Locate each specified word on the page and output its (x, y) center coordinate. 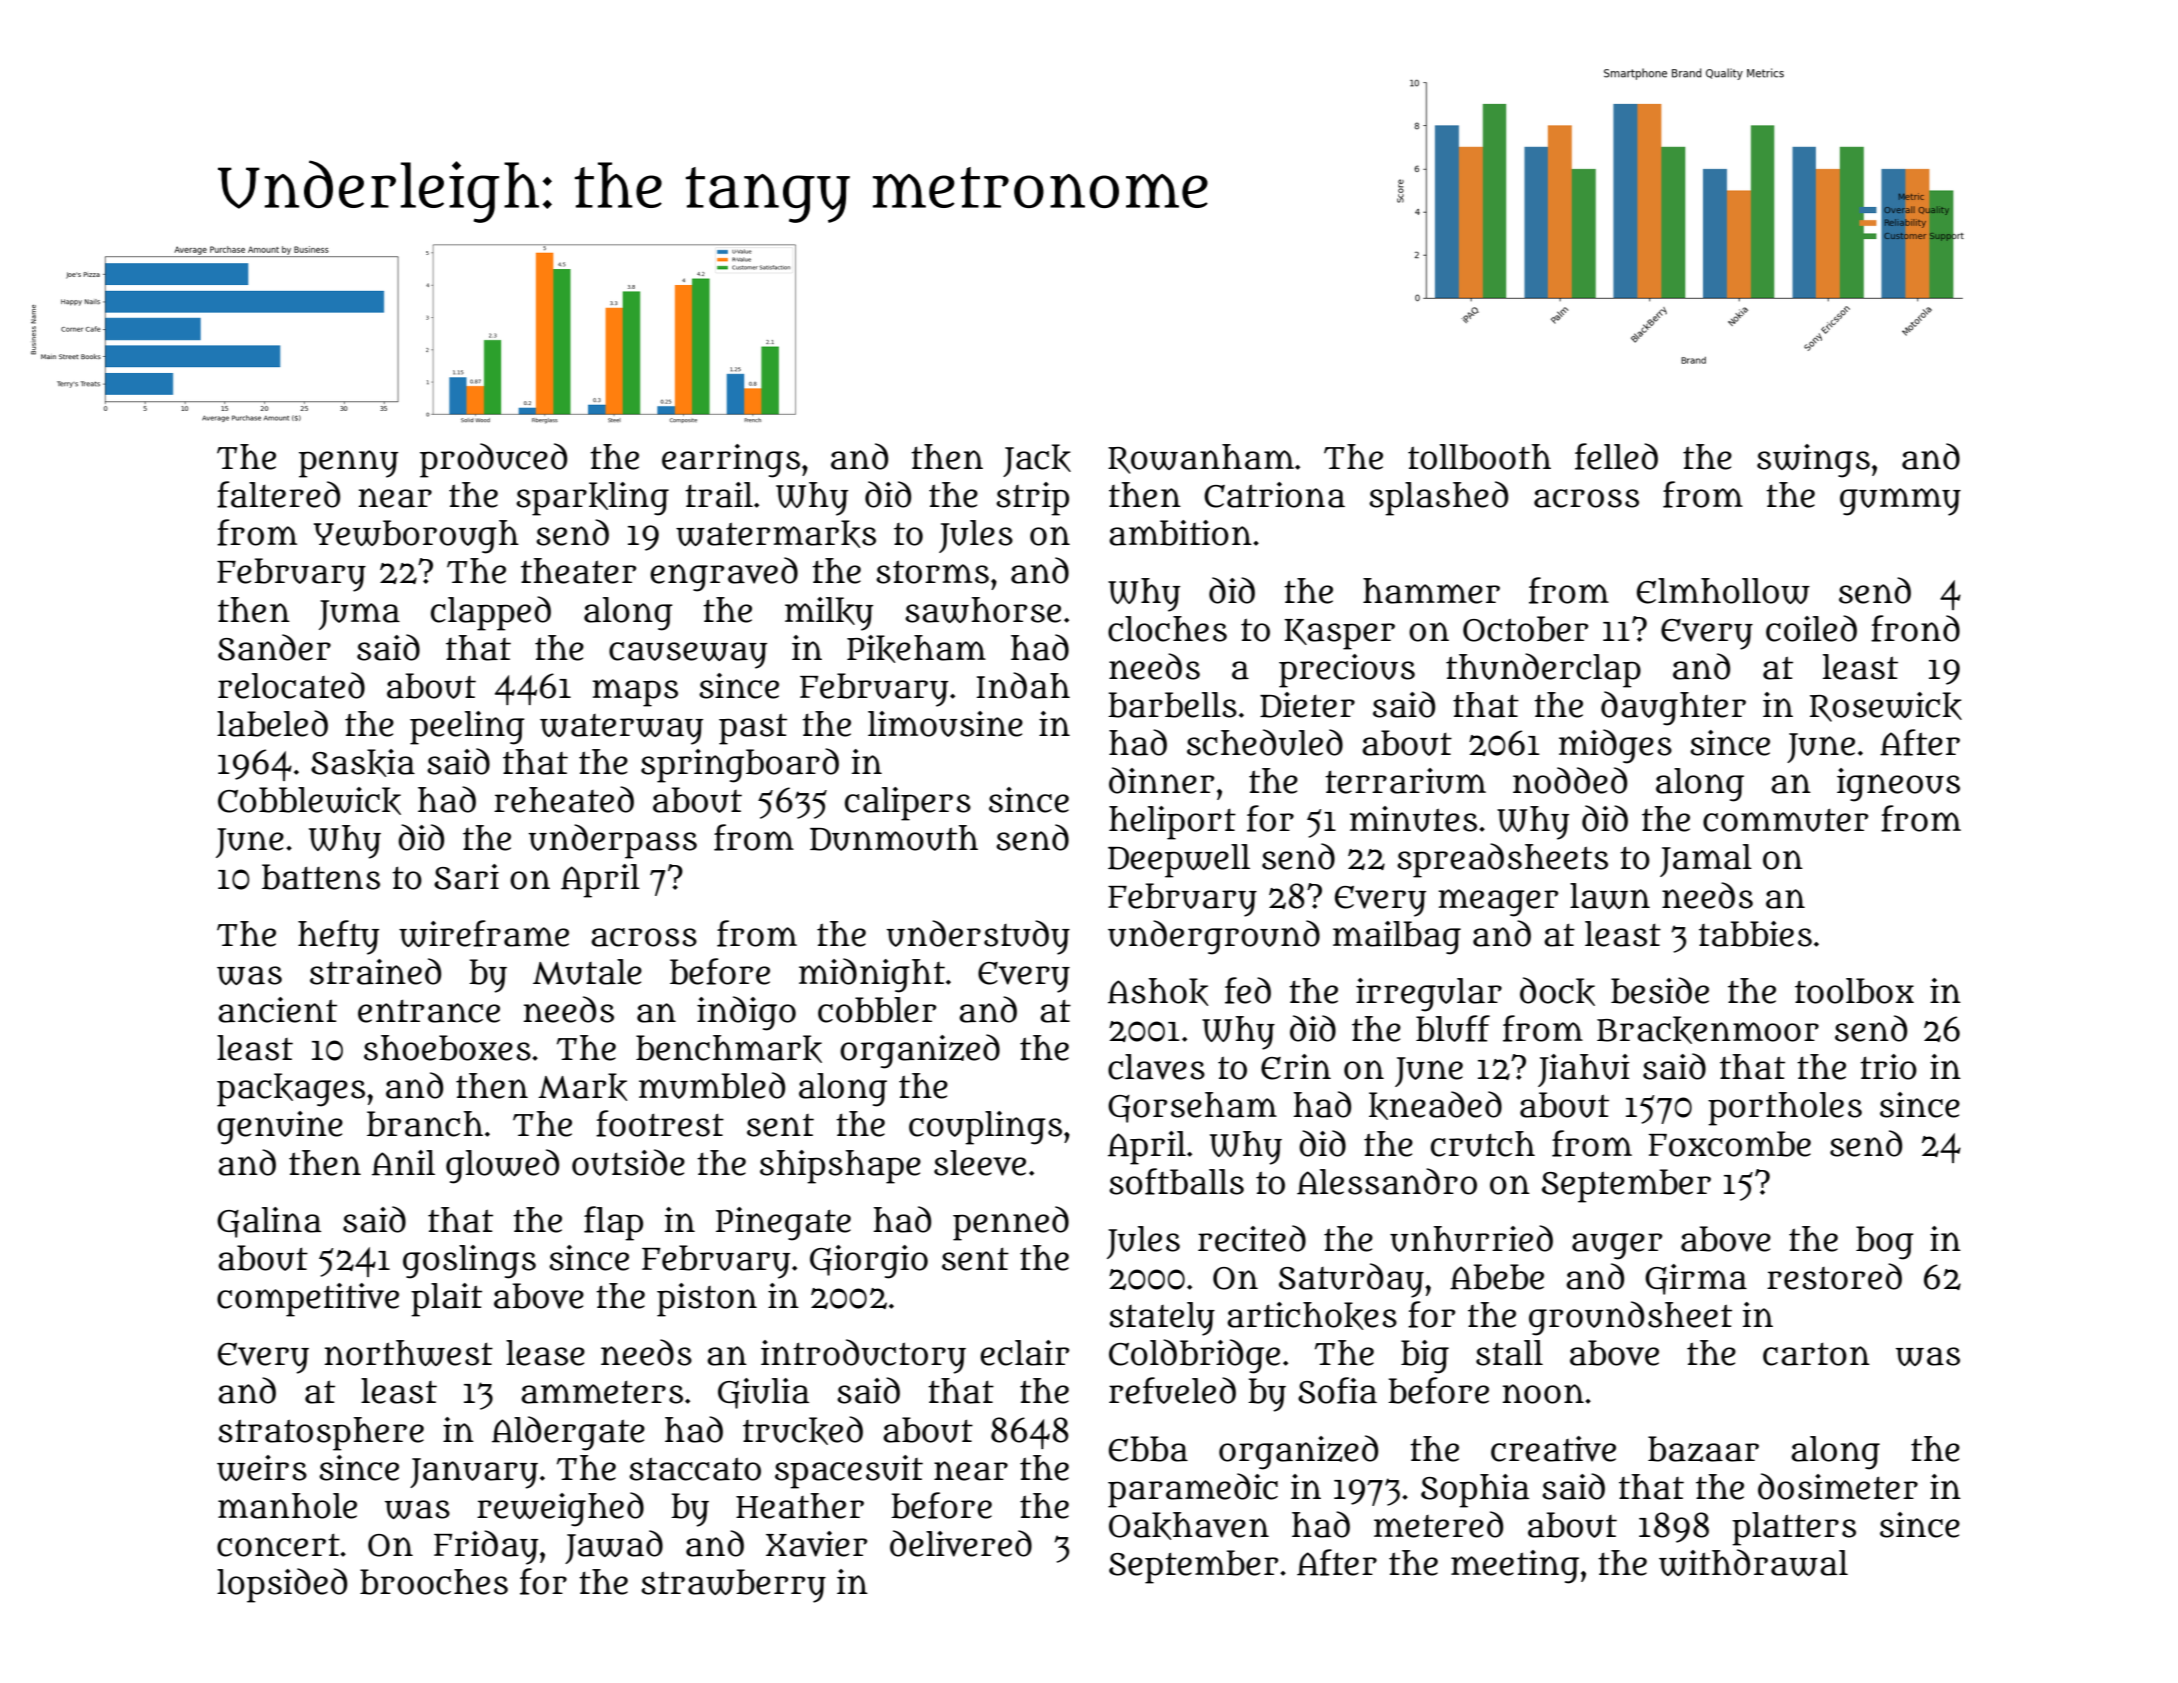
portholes (1785, 1109)
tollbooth (1479, 457)
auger (1617, 1246)
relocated (291, 685)
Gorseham (1192, 1107)
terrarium (1405, 781)
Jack (1037, 460)
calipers (908, 804)
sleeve (980, 1163)
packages (291, 1090)
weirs (262, 1468)
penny (348, 464)
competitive (308, 1300)
